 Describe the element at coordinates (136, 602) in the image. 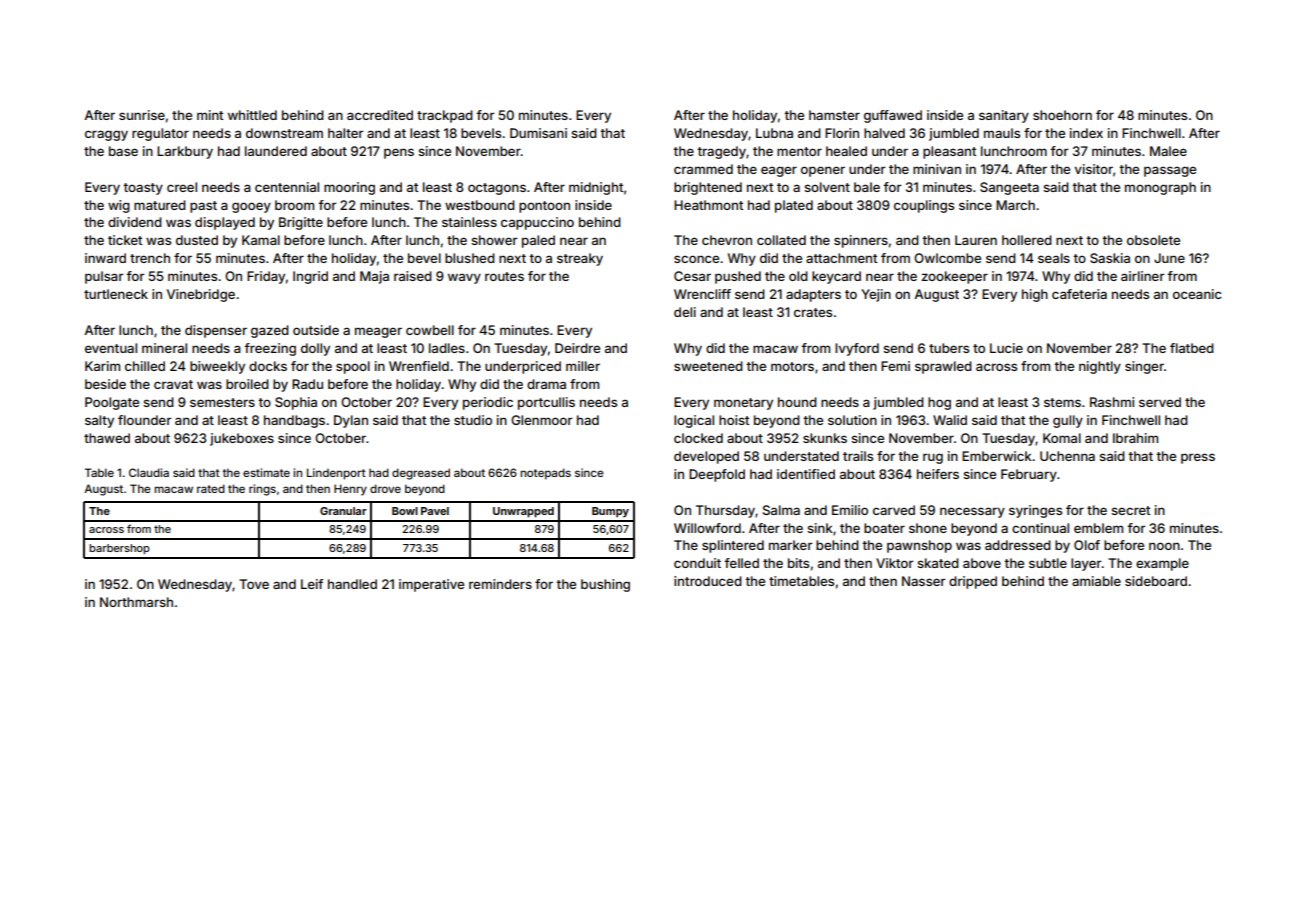

I see `Northmarsh` at that location.
